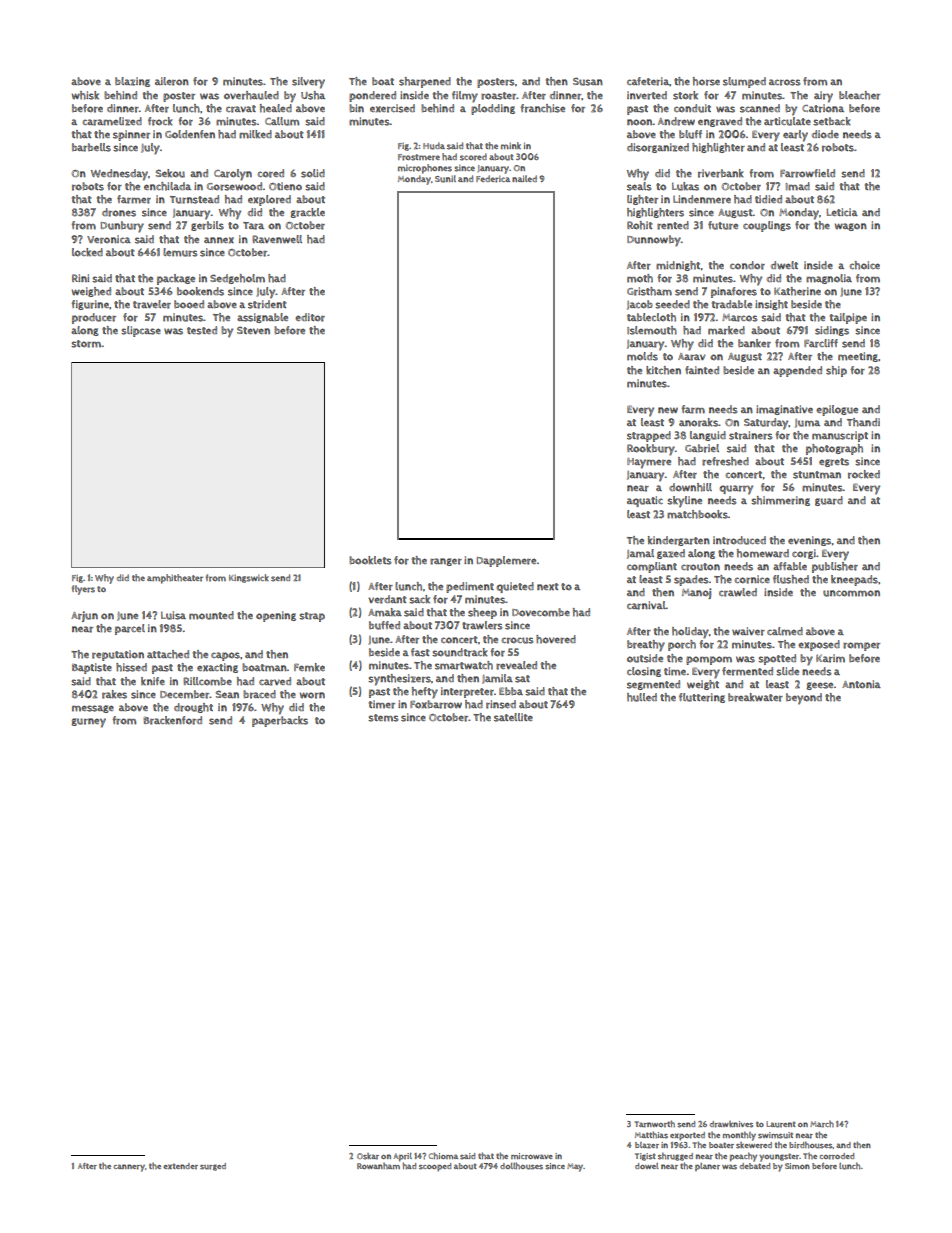 The height and width of the screenshot is (1233, 952). I want to click on Rookbury, so click(651, 450).
